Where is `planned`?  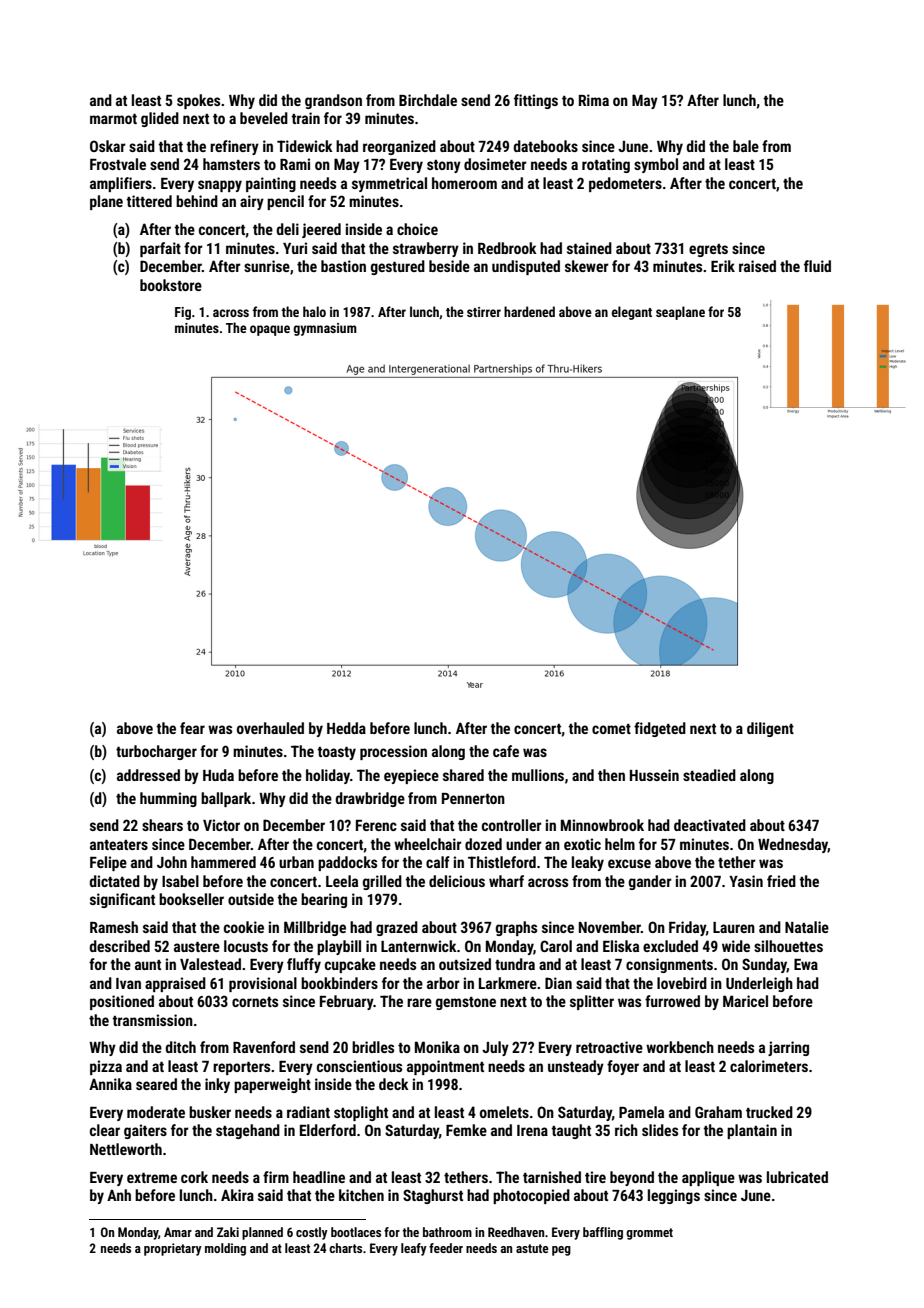 planned is located at coordinates (262, 1233).
